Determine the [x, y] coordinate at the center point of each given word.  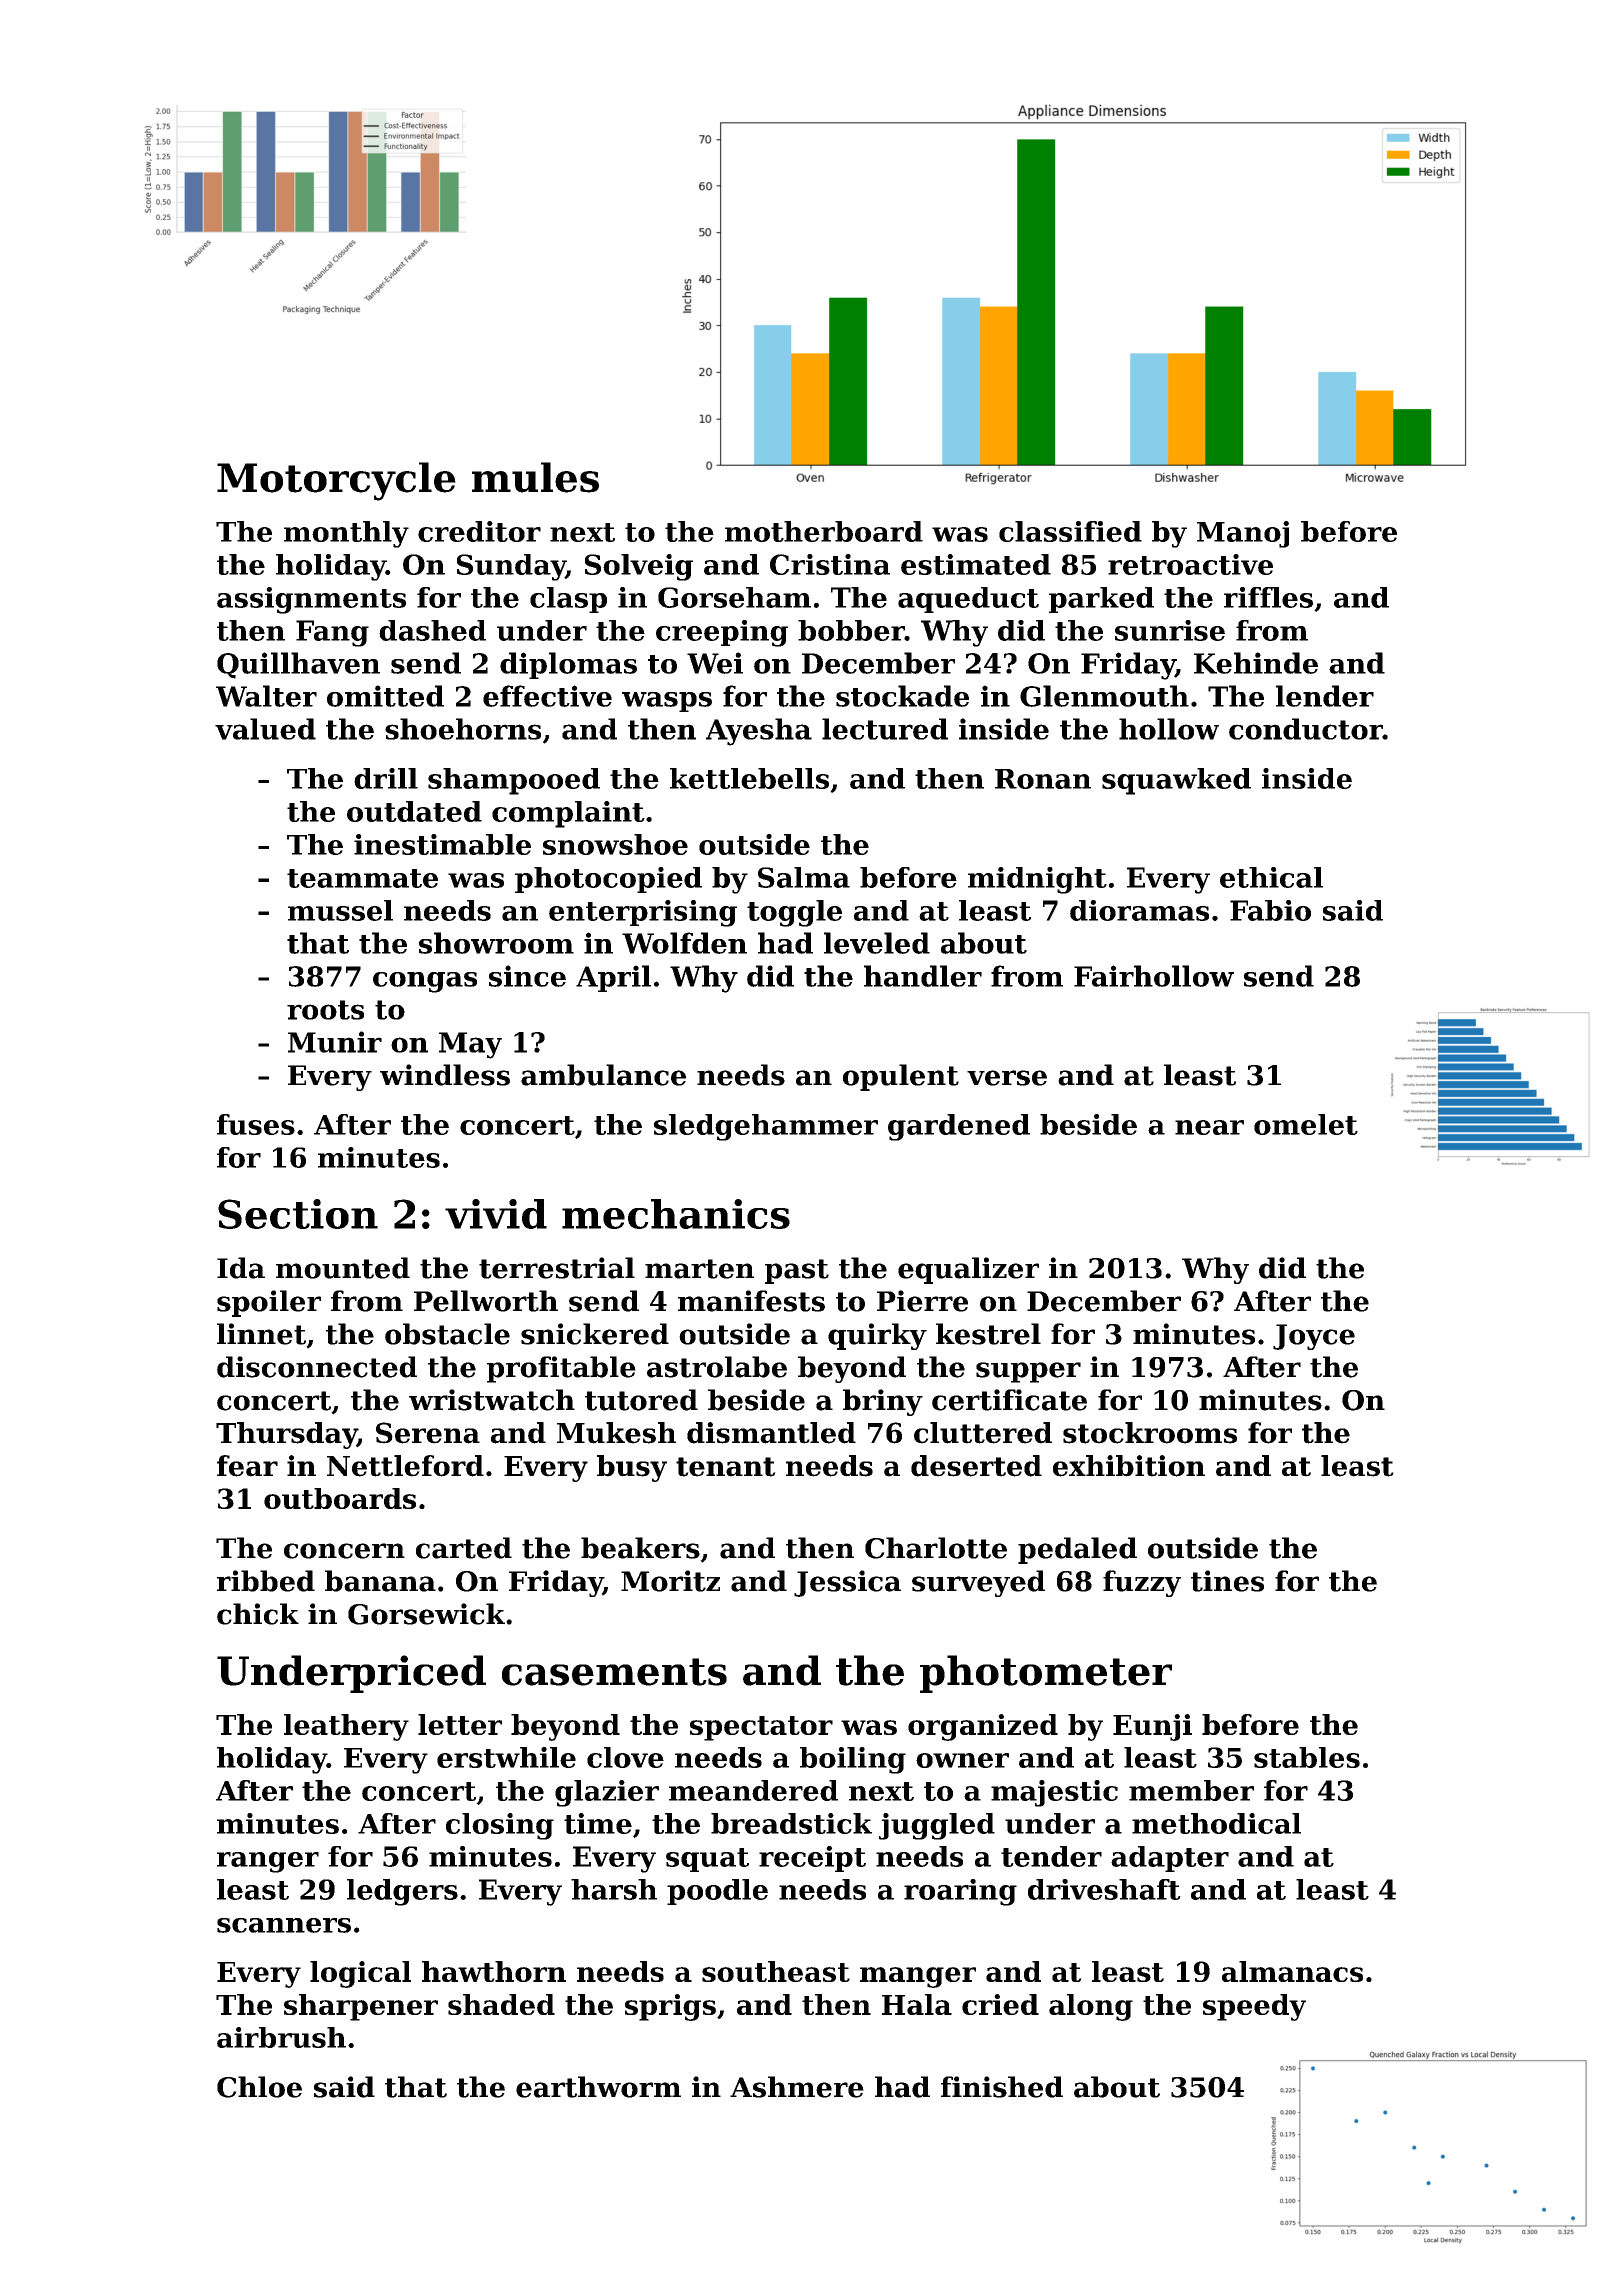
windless [445, 1075]
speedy [1254, 2007]
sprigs [670, 2007]
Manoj [1243, 534]
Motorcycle [336, 481]
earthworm [598, 2087]
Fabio [1270, 910]
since [527, 976]
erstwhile [506, 1757]
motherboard [824, 531]
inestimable [442, 844]
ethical [1271, 877]
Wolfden [684, 943]
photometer [1046, 1674]
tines [1227, 1581]
